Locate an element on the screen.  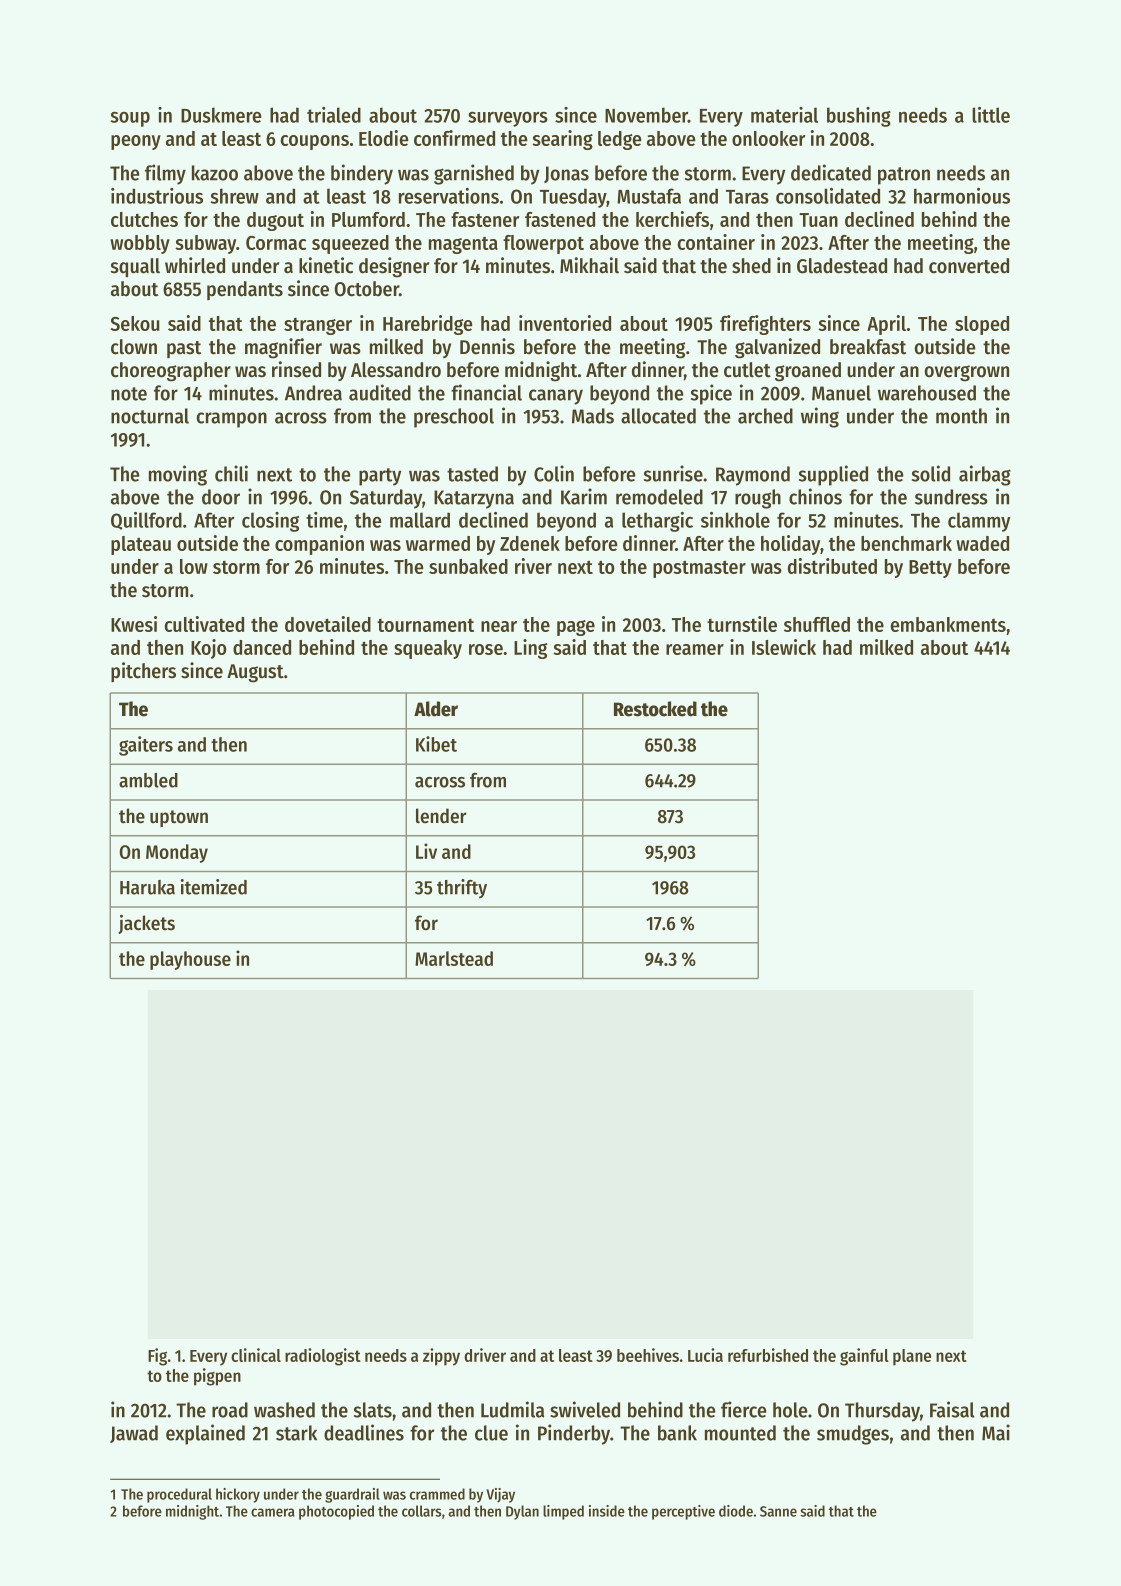
procedural is located at coordinates (179, 1495).
